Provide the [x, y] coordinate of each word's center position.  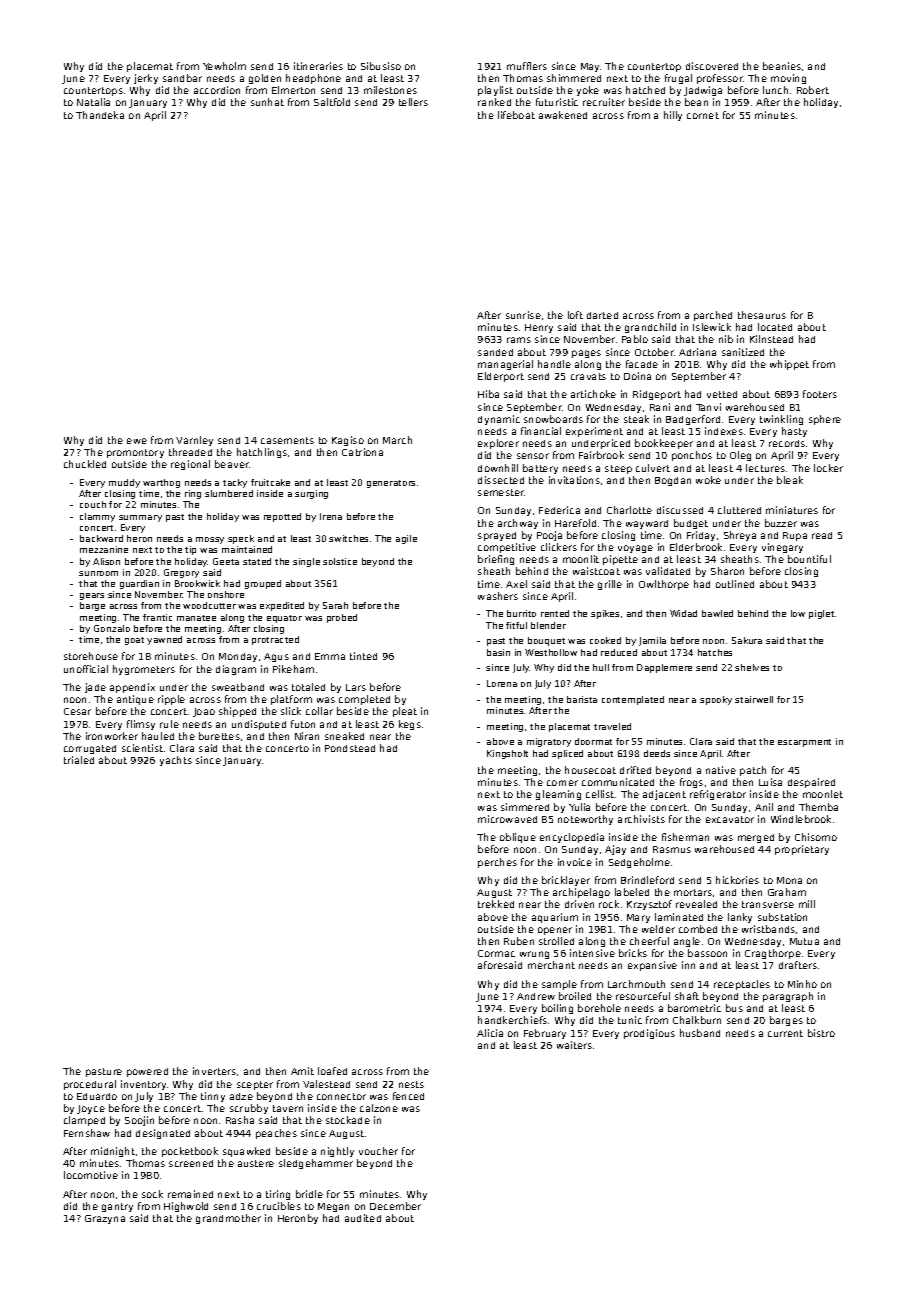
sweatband [238, 687]
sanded [495, 352]
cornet [703, 115]
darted [602, 315]
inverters [214, 1071]
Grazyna [105, 1219]
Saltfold [332, 102]
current [785, 1033]
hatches [715, 652]
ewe [137, 441]
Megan [333, 1207]
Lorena [502, 683]
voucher [378, 1151]
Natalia [93, 102]
